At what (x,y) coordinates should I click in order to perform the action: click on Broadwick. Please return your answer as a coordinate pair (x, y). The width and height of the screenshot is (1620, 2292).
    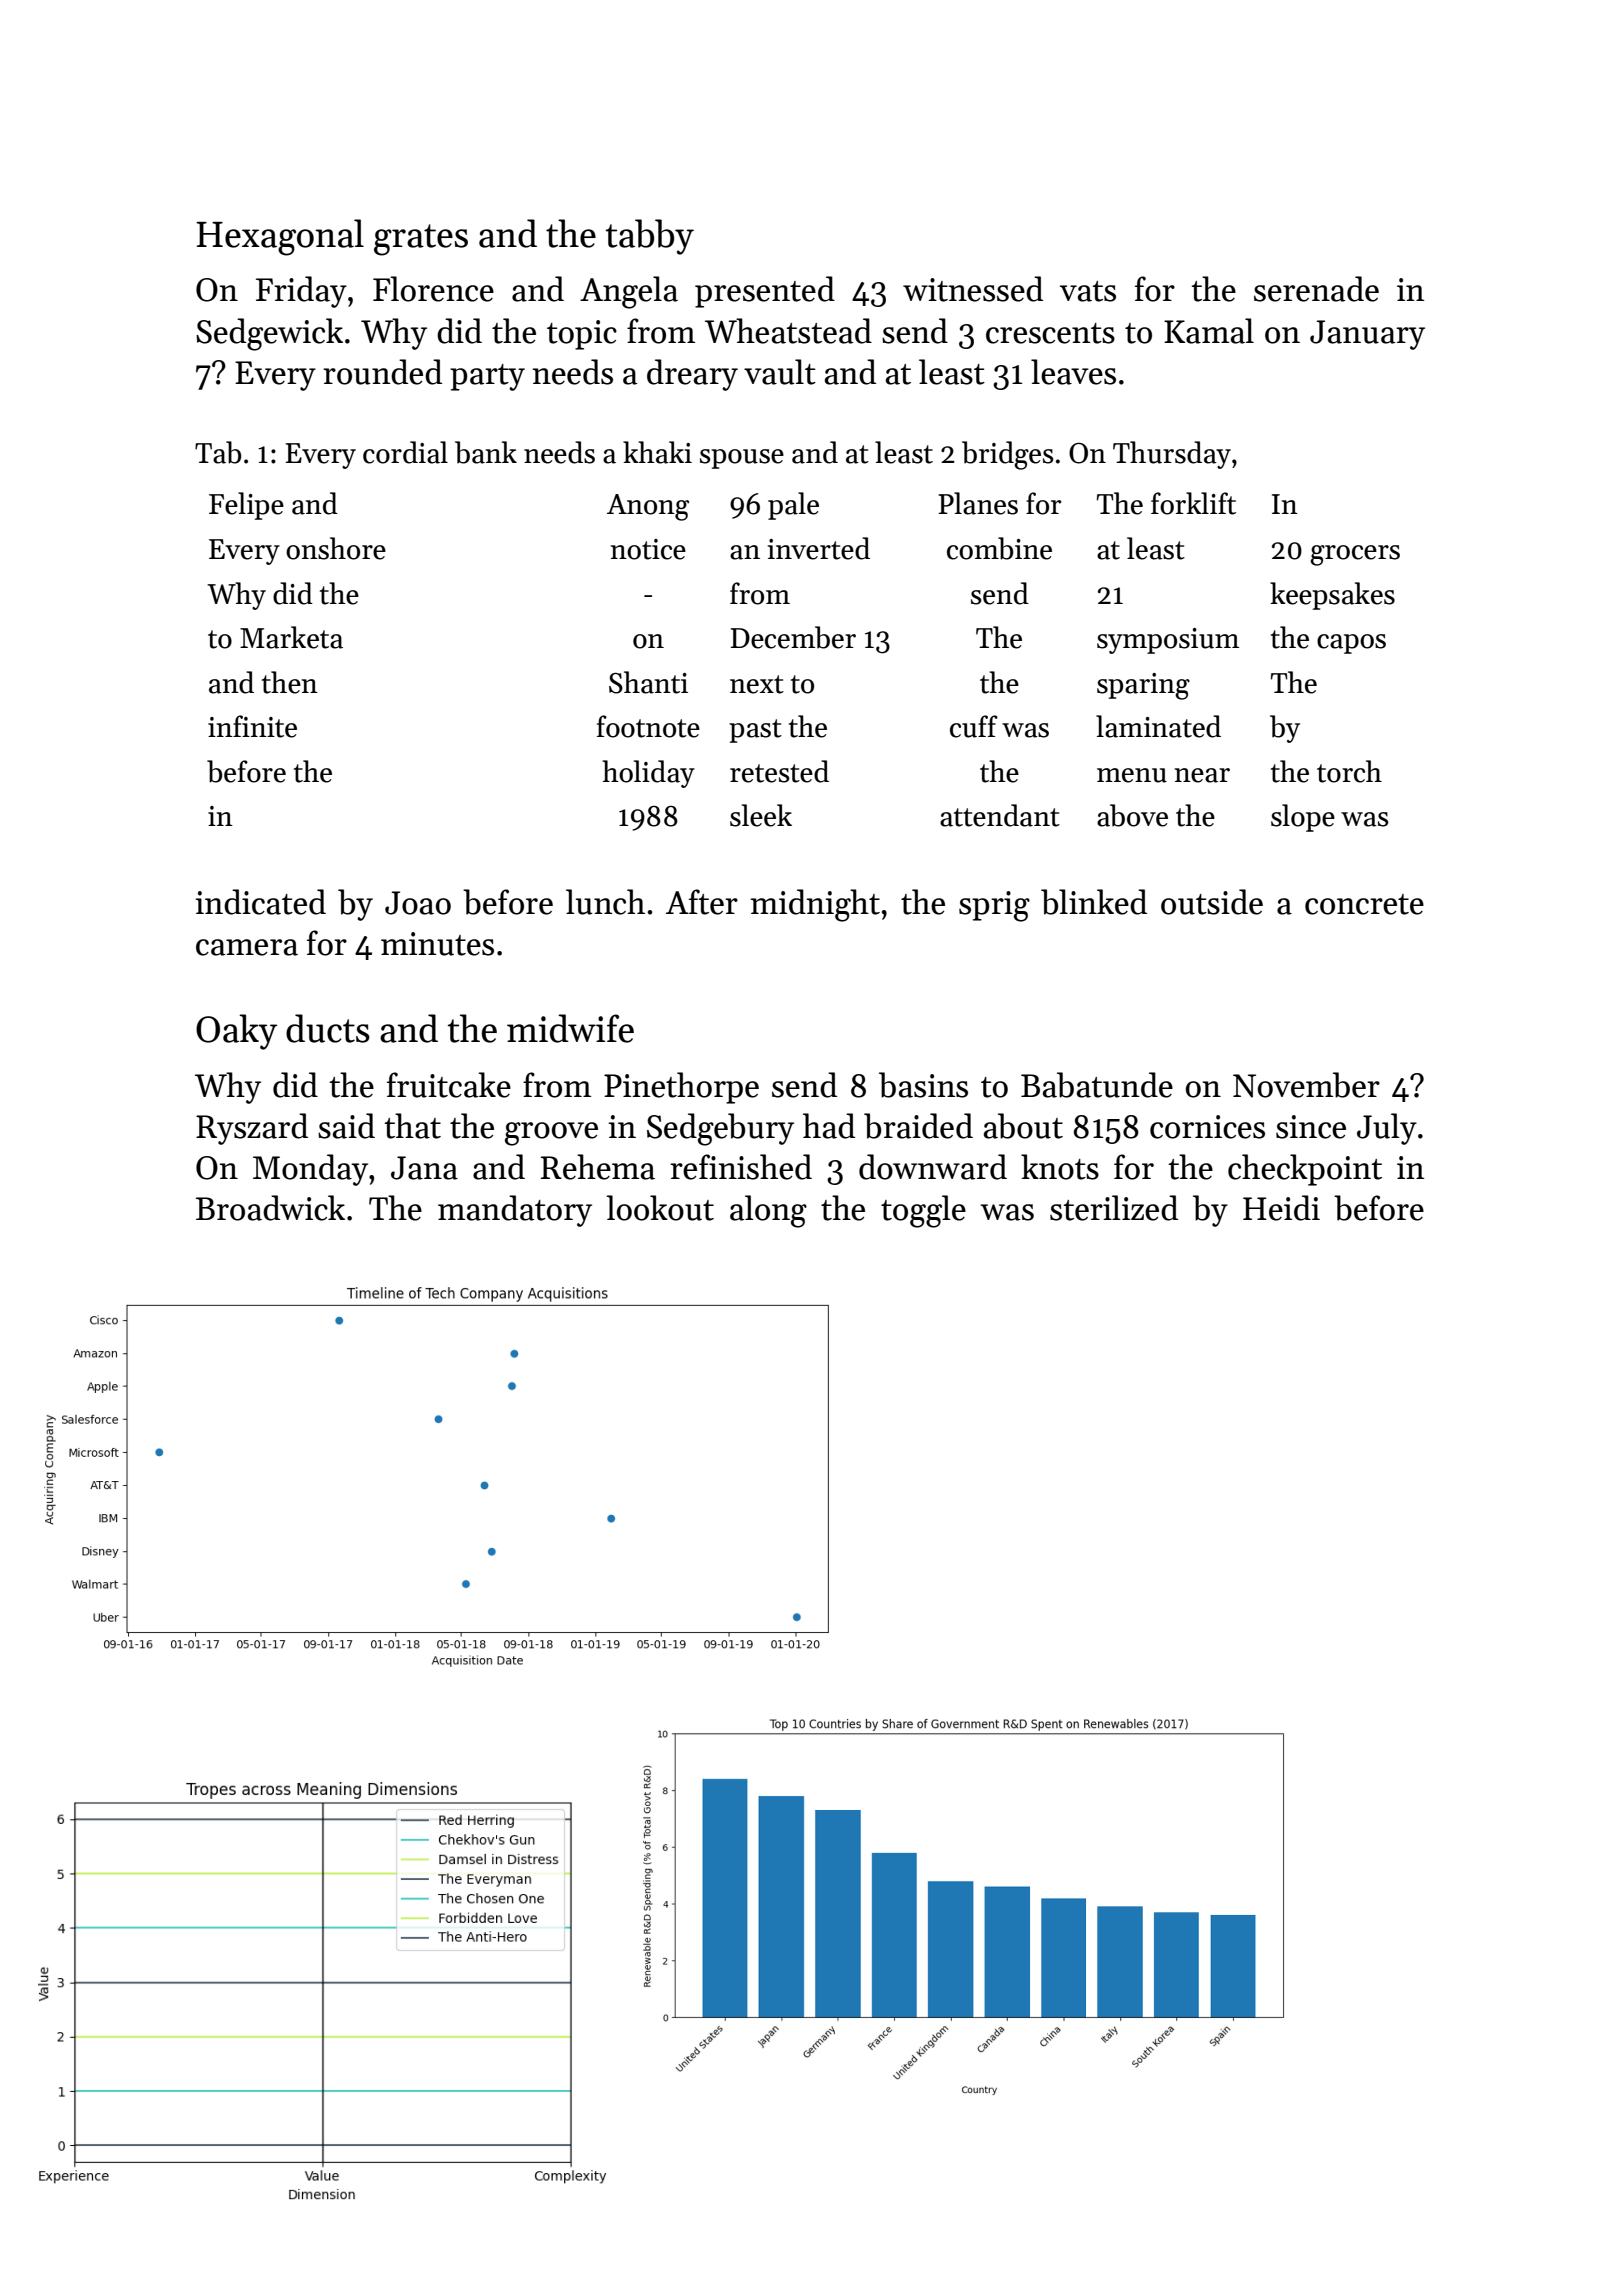
    Looking at the image, I should click on (270, 1208).
